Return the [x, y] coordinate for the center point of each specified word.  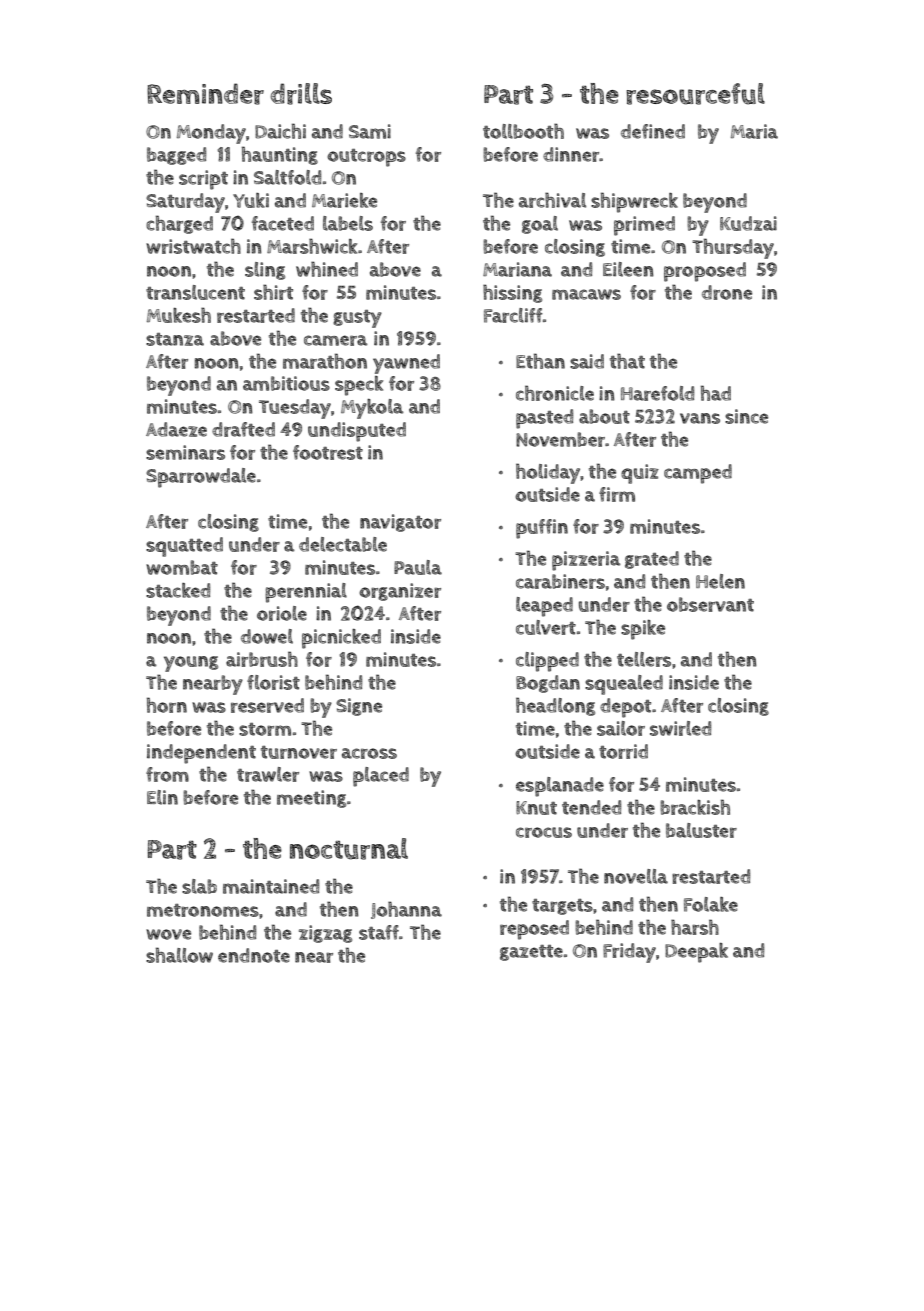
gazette [531, 953]
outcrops [366, 158]
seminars [185, 452]
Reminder [205, 94]
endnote [254, 955]
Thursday [733, 248]
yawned [406, 364]
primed [644, 226]
